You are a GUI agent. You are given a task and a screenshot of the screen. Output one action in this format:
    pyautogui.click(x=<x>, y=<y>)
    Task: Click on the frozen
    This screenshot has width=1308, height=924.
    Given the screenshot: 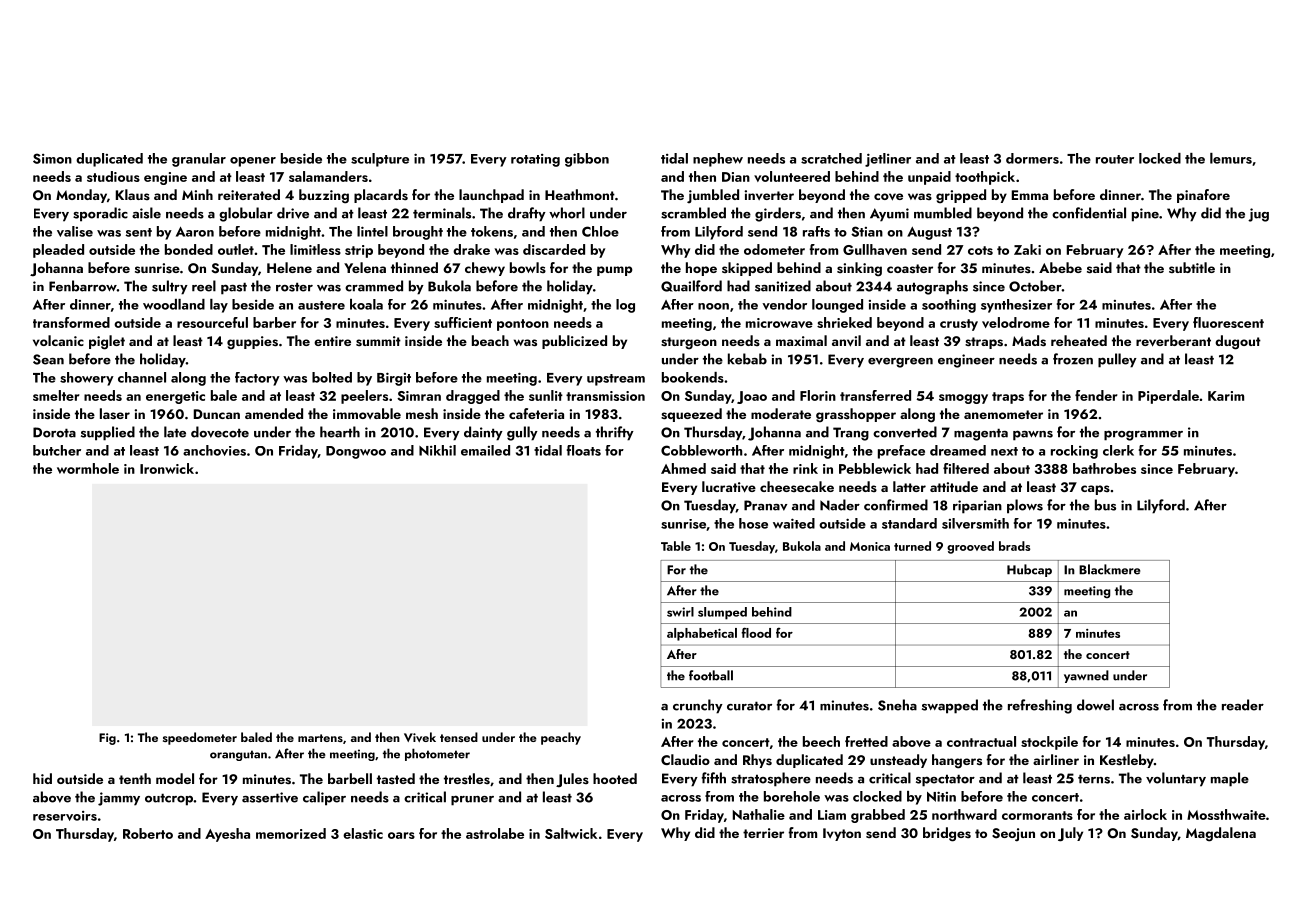 What is the action you would take?
    pyautogui.click(x=1073, y=359)
